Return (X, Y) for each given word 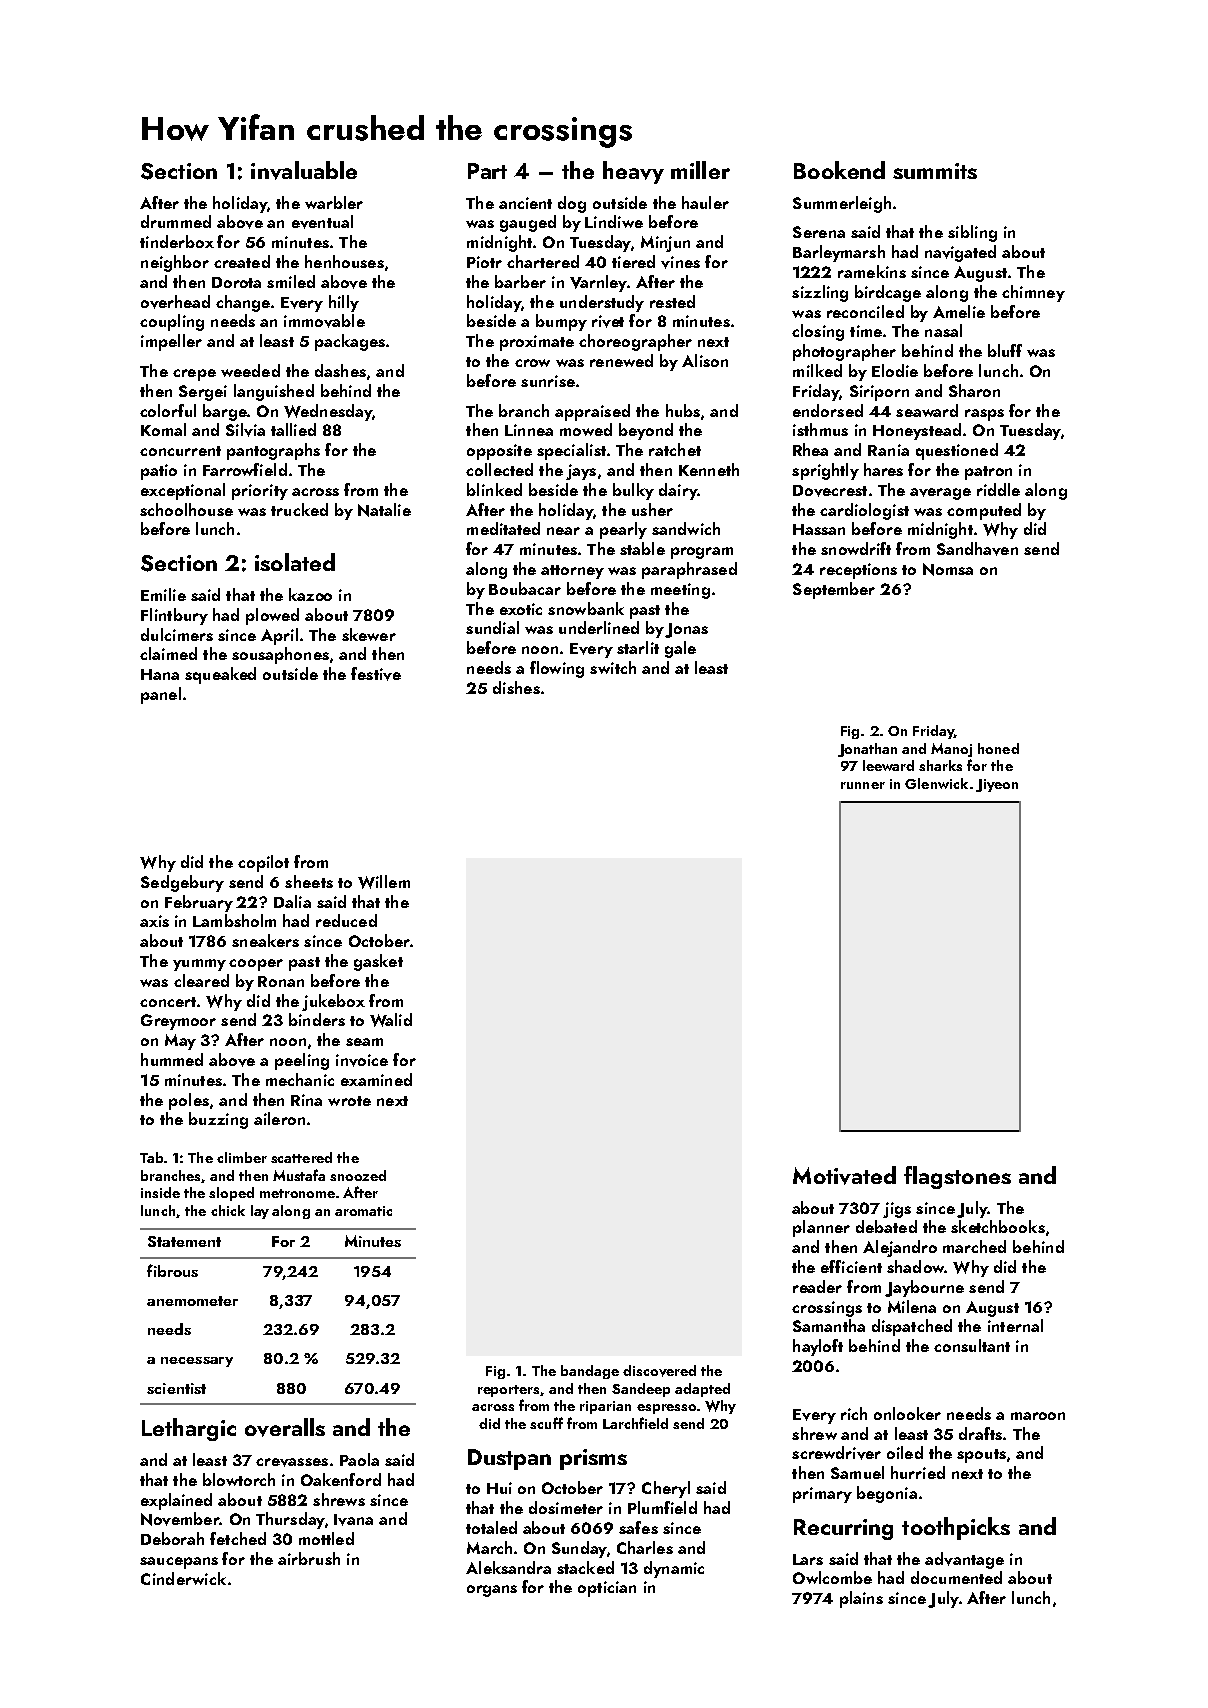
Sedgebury (182, 883)
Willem (384, 882)
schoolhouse (186, 509)
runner (863, 785)
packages (350, 342)
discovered (659, 1371)
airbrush (309, 1558)
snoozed (358, 1175)
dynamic (674, 1569)
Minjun (665, 244)
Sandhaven (977, 549)
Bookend (839, 170)
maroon (1038, 1416)
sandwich (686, 528)
